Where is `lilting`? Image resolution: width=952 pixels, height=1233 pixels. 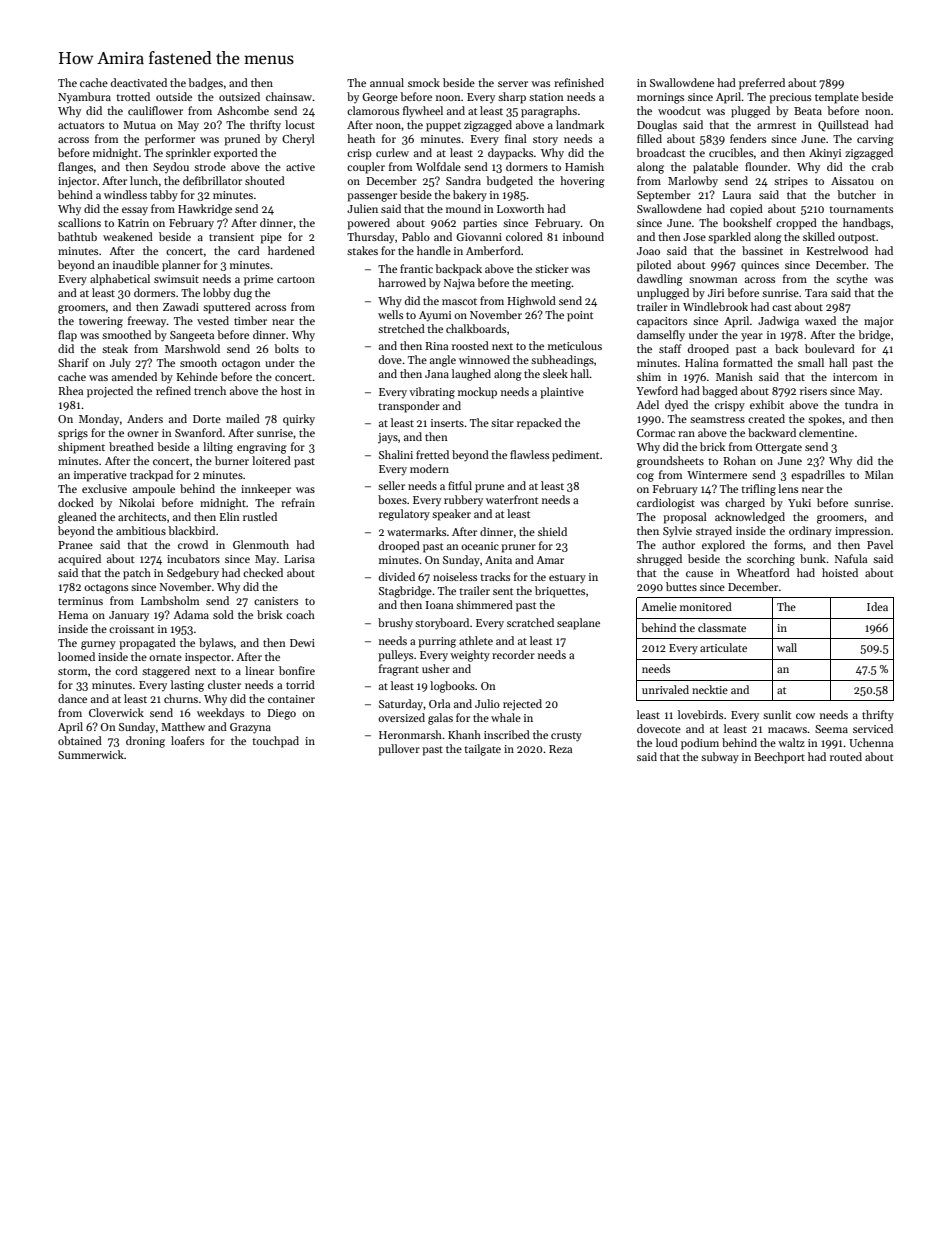 lilting is located at coordinates (218, 448).
